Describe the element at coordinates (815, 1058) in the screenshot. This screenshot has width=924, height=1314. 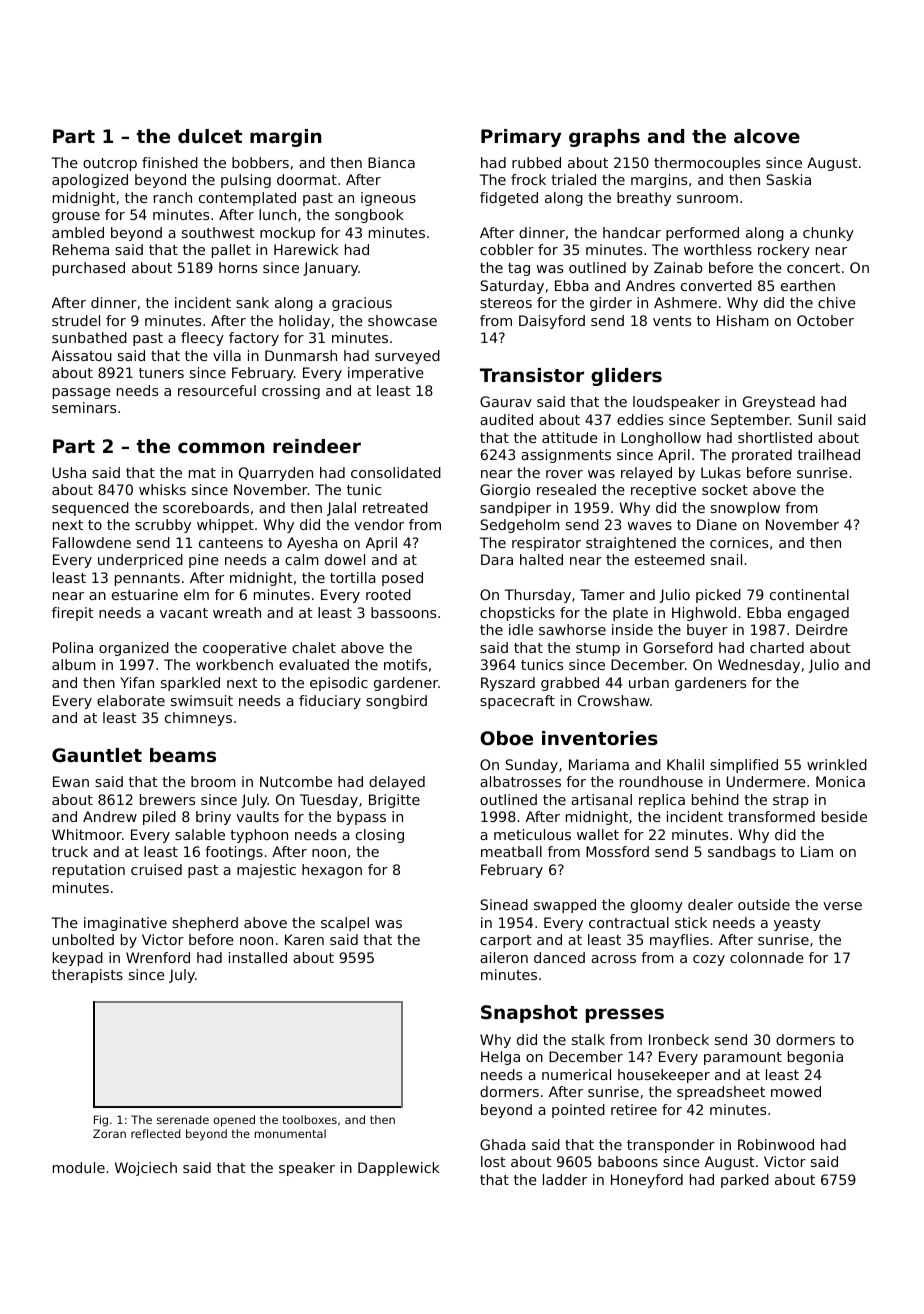
I see `begonia` at that location.
